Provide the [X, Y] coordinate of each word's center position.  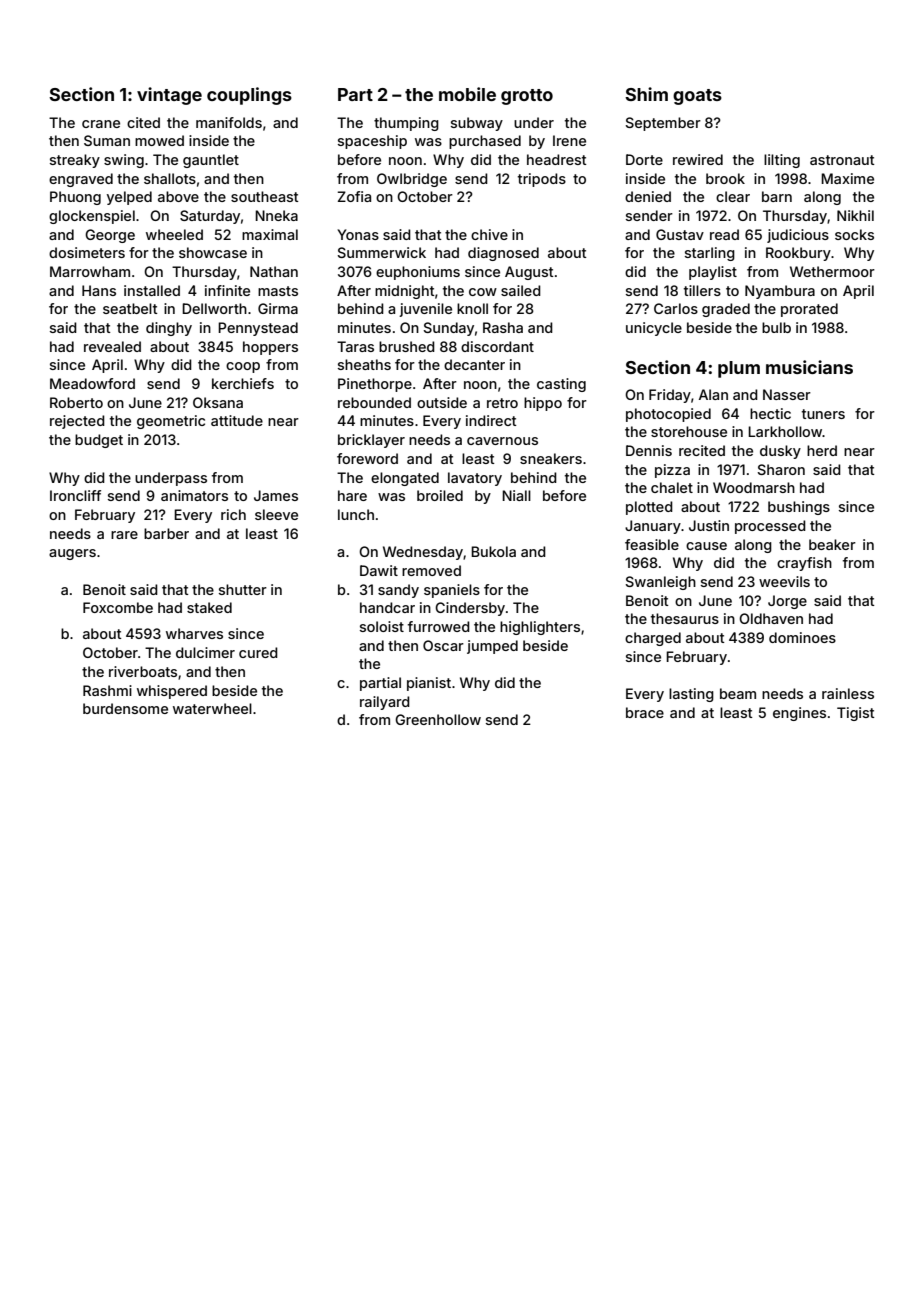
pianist [429, 684]
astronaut [842, 160]
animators [194, 495]
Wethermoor [832, 271]
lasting [691, 695]
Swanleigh [661, 583]
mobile [467, 94]
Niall [516, 495]
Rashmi [107, 690]
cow [483, 292]
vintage [169, 96]
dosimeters [87, 252]
